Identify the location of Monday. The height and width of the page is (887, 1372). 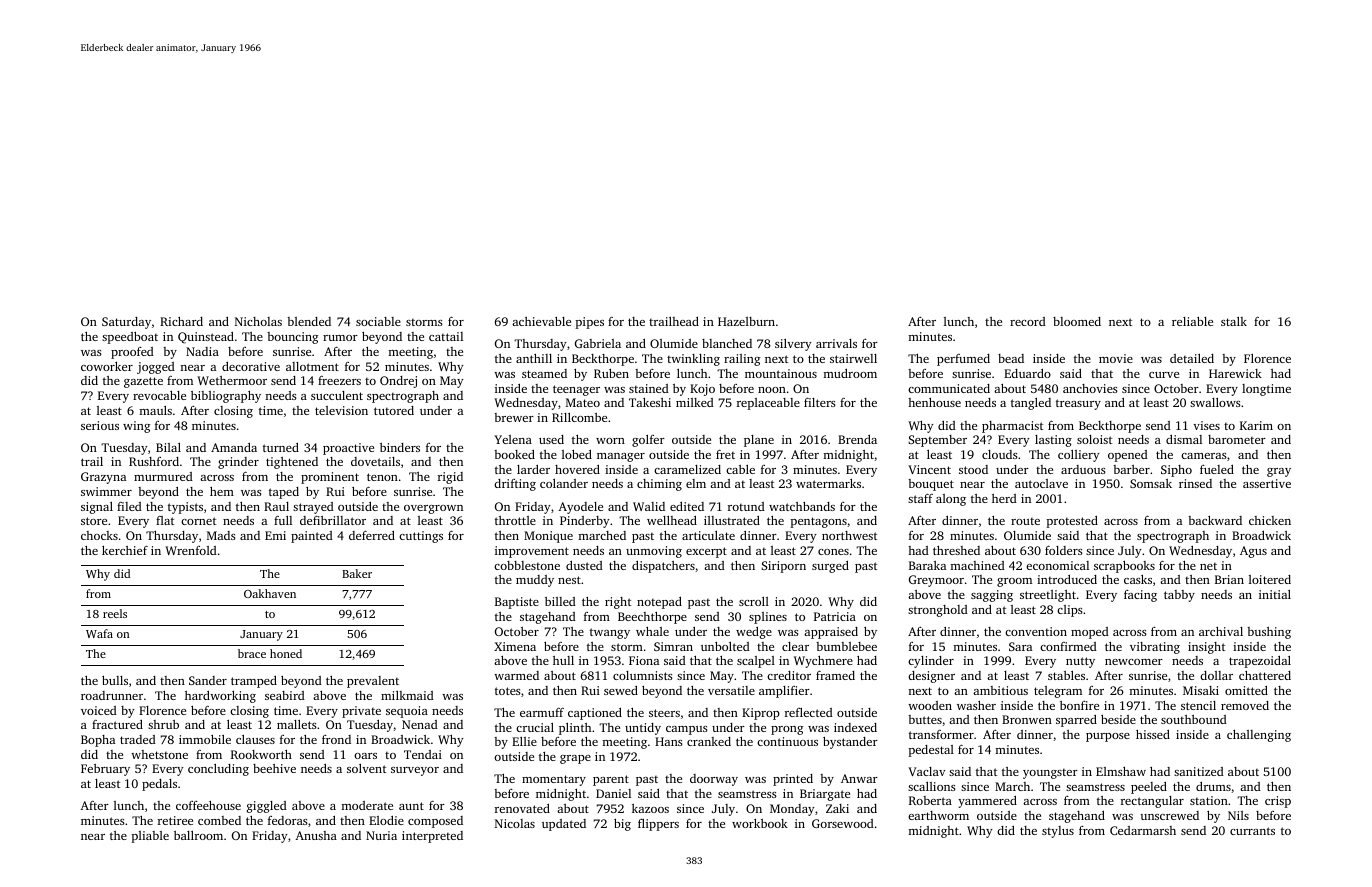
(792, 810).
